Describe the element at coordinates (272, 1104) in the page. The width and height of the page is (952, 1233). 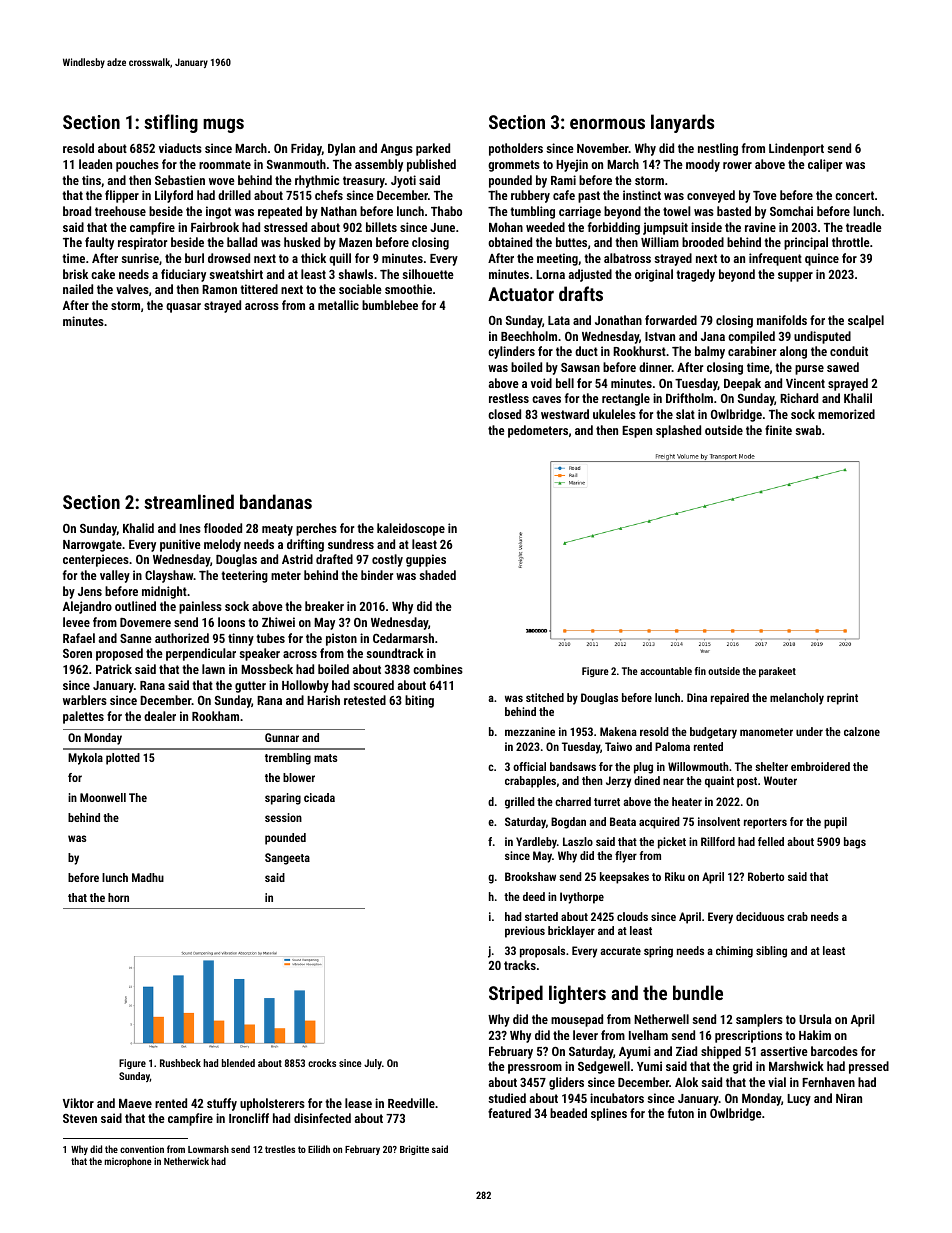
I see `upholsterers` at that location.
